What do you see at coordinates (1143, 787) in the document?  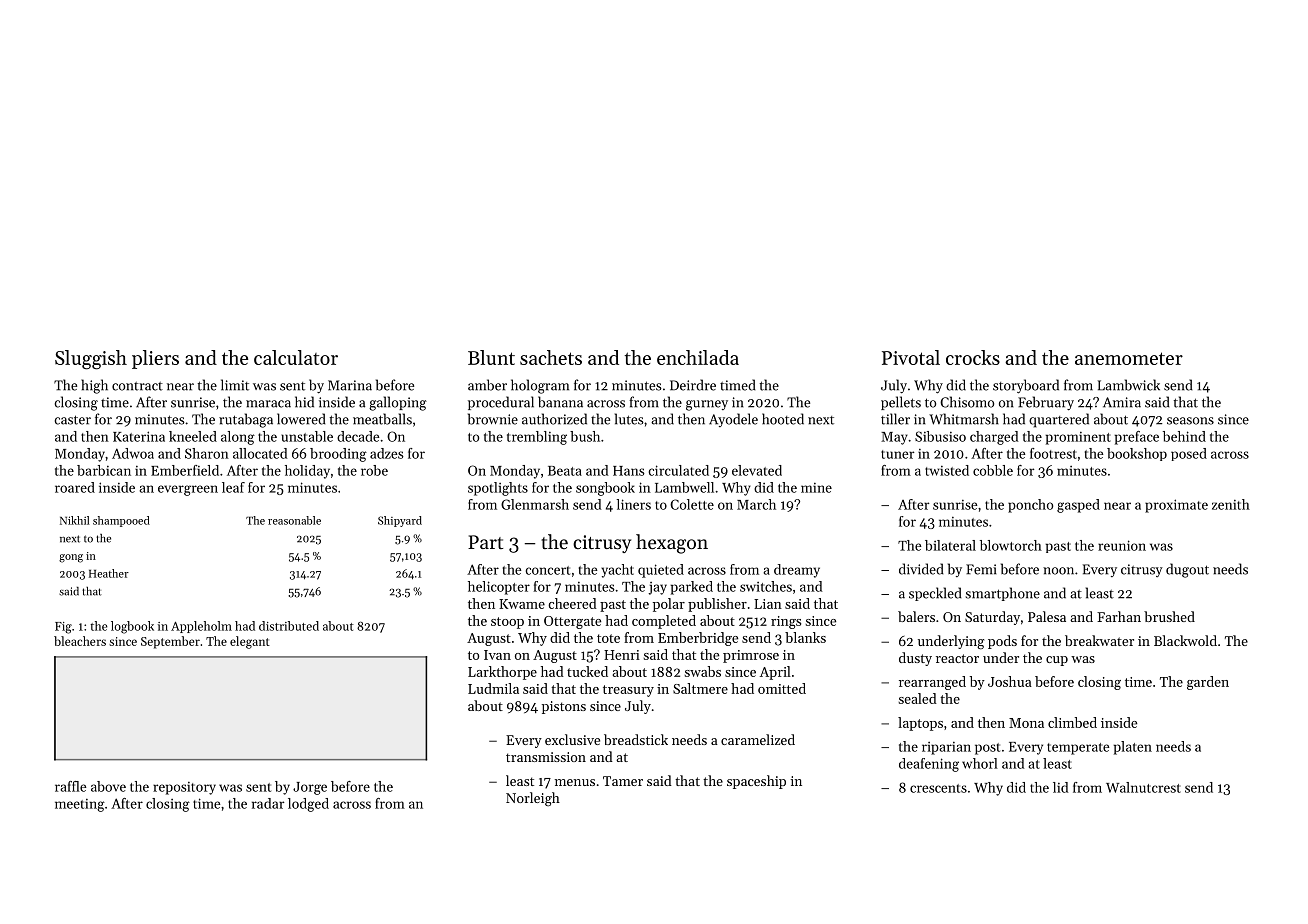 I see `Walnutcrest` at bounding box center [1143, 787].
